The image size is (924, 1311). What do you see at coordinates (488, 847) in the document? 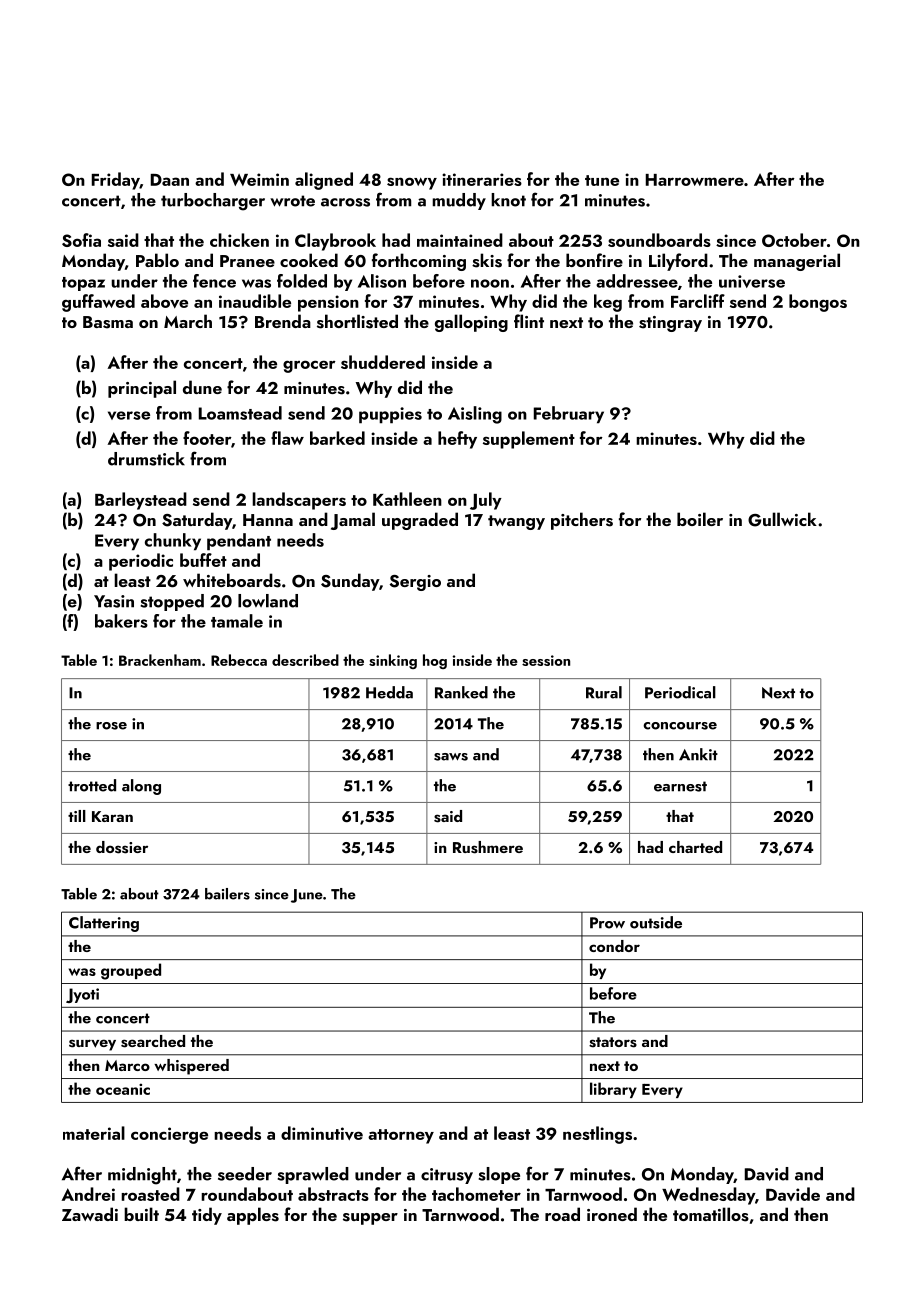
I see `Rushmere` at bounding box center [488, 847].
